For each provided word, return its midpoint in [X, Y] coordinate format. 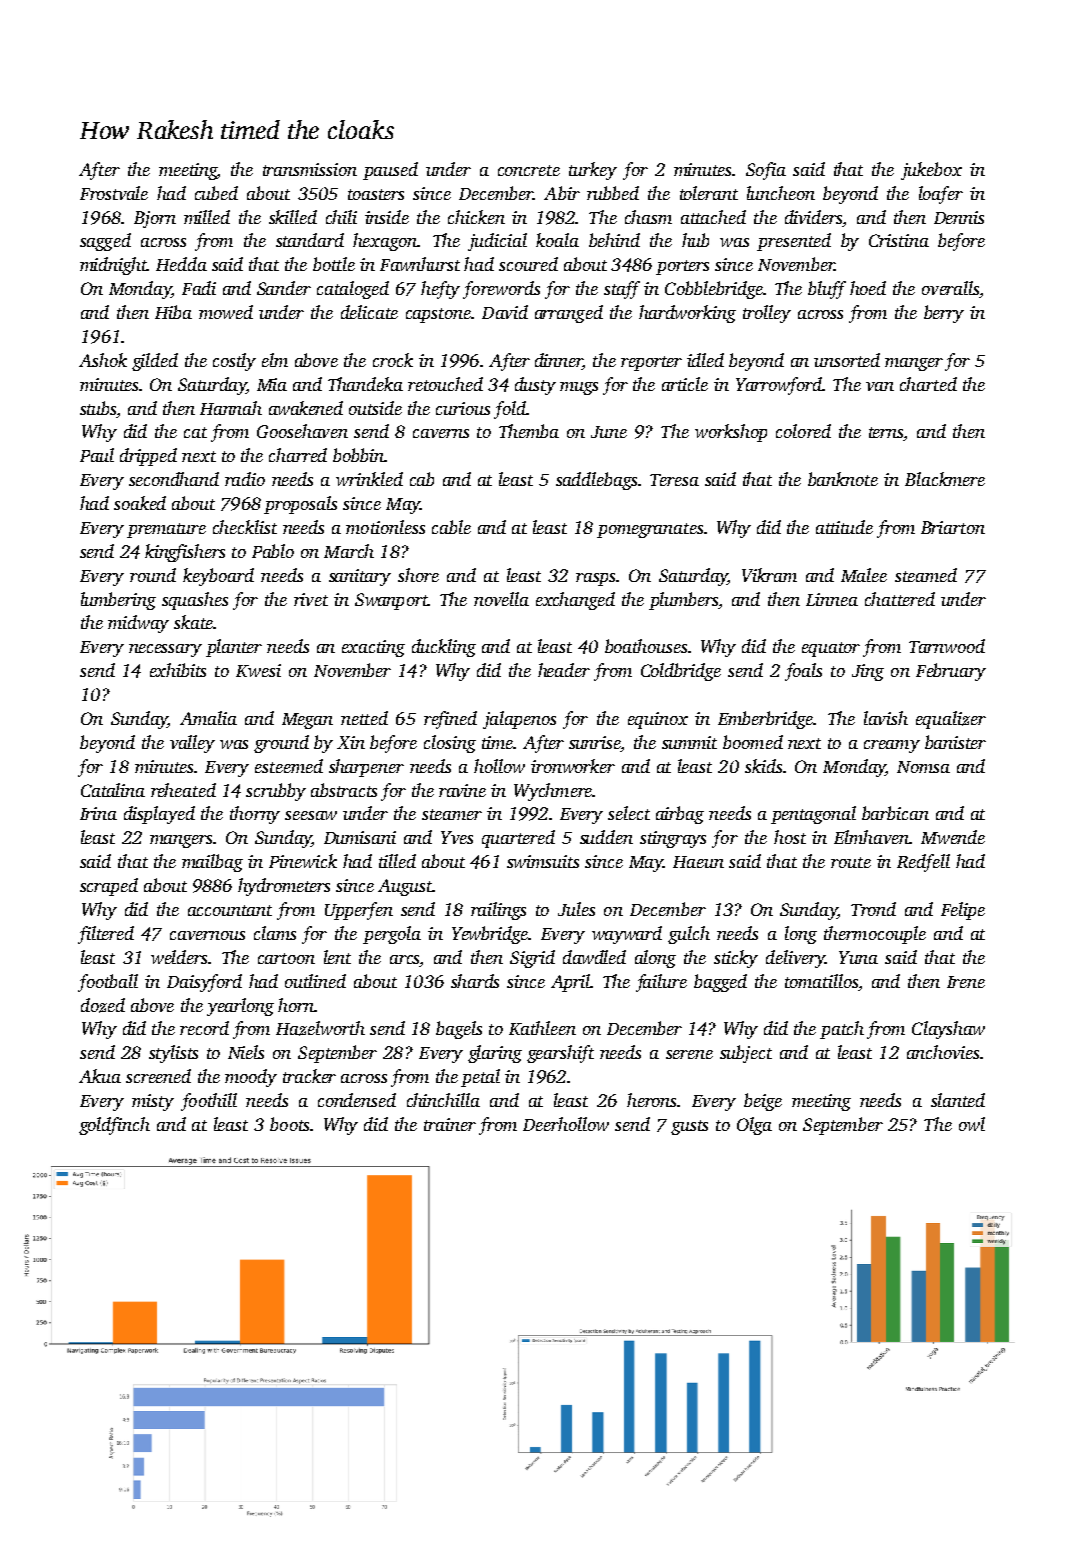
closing [450, 744]
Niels [246, 1052]
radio [245, 479]
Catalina [113, 790]
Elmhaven [871, 837]
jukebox [931, 171]
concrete [529, 170]
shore [418, 575]
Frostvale [114, 193]
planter [234, 648]
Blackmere [945, 479]
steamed [926, 575]
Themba [529, 431]
